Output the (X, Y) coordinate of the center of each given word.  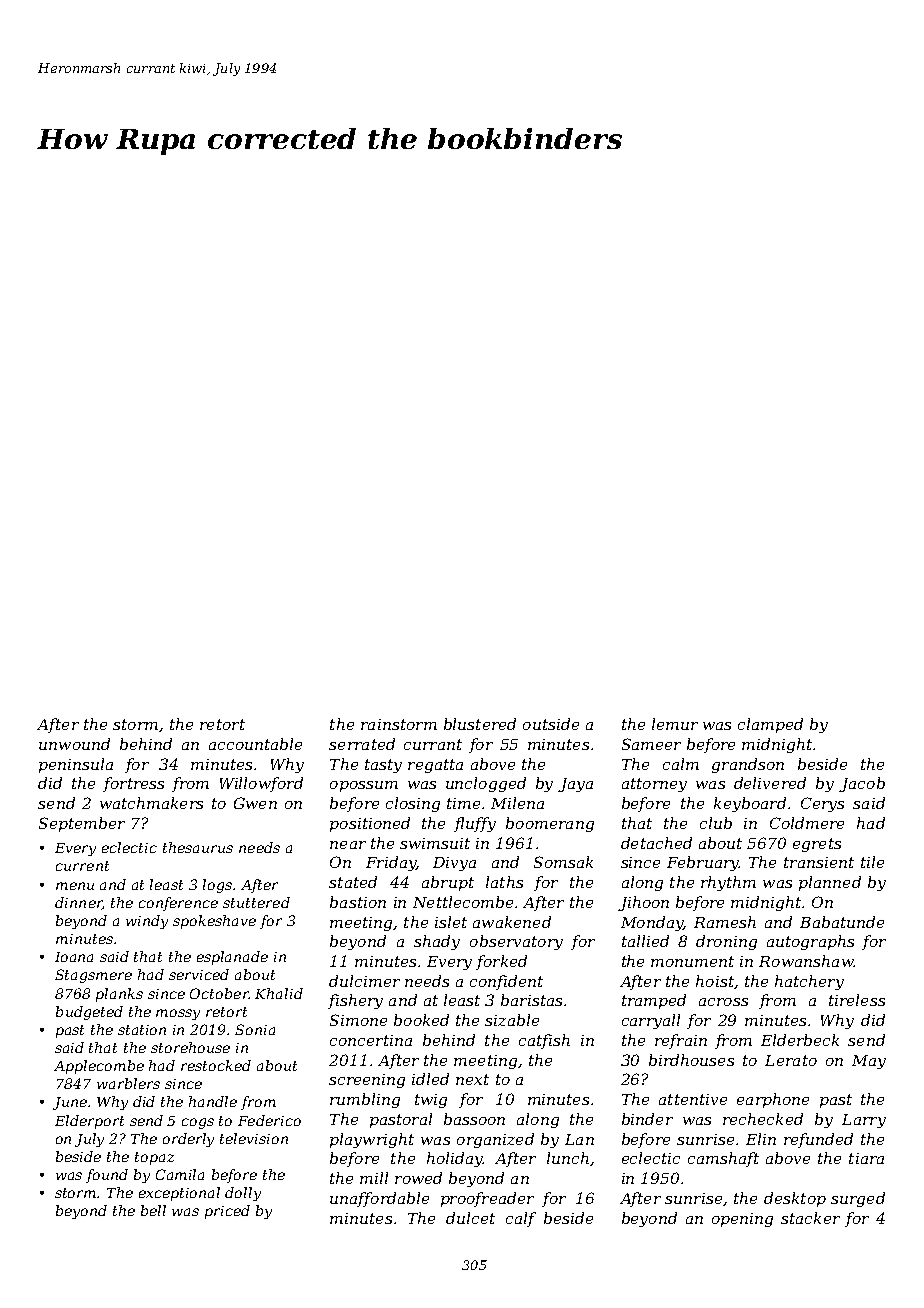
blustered (480, 724)
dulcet (470, 1218)
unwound (74, 744)
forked (501, 962)
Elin (761, 1139)
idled (430, 1079)
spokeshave (214, 922)
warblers (128, 1083)
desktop (795, 1199)
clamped (770, 725)
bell (153, 1210)
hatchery (809, 982)
